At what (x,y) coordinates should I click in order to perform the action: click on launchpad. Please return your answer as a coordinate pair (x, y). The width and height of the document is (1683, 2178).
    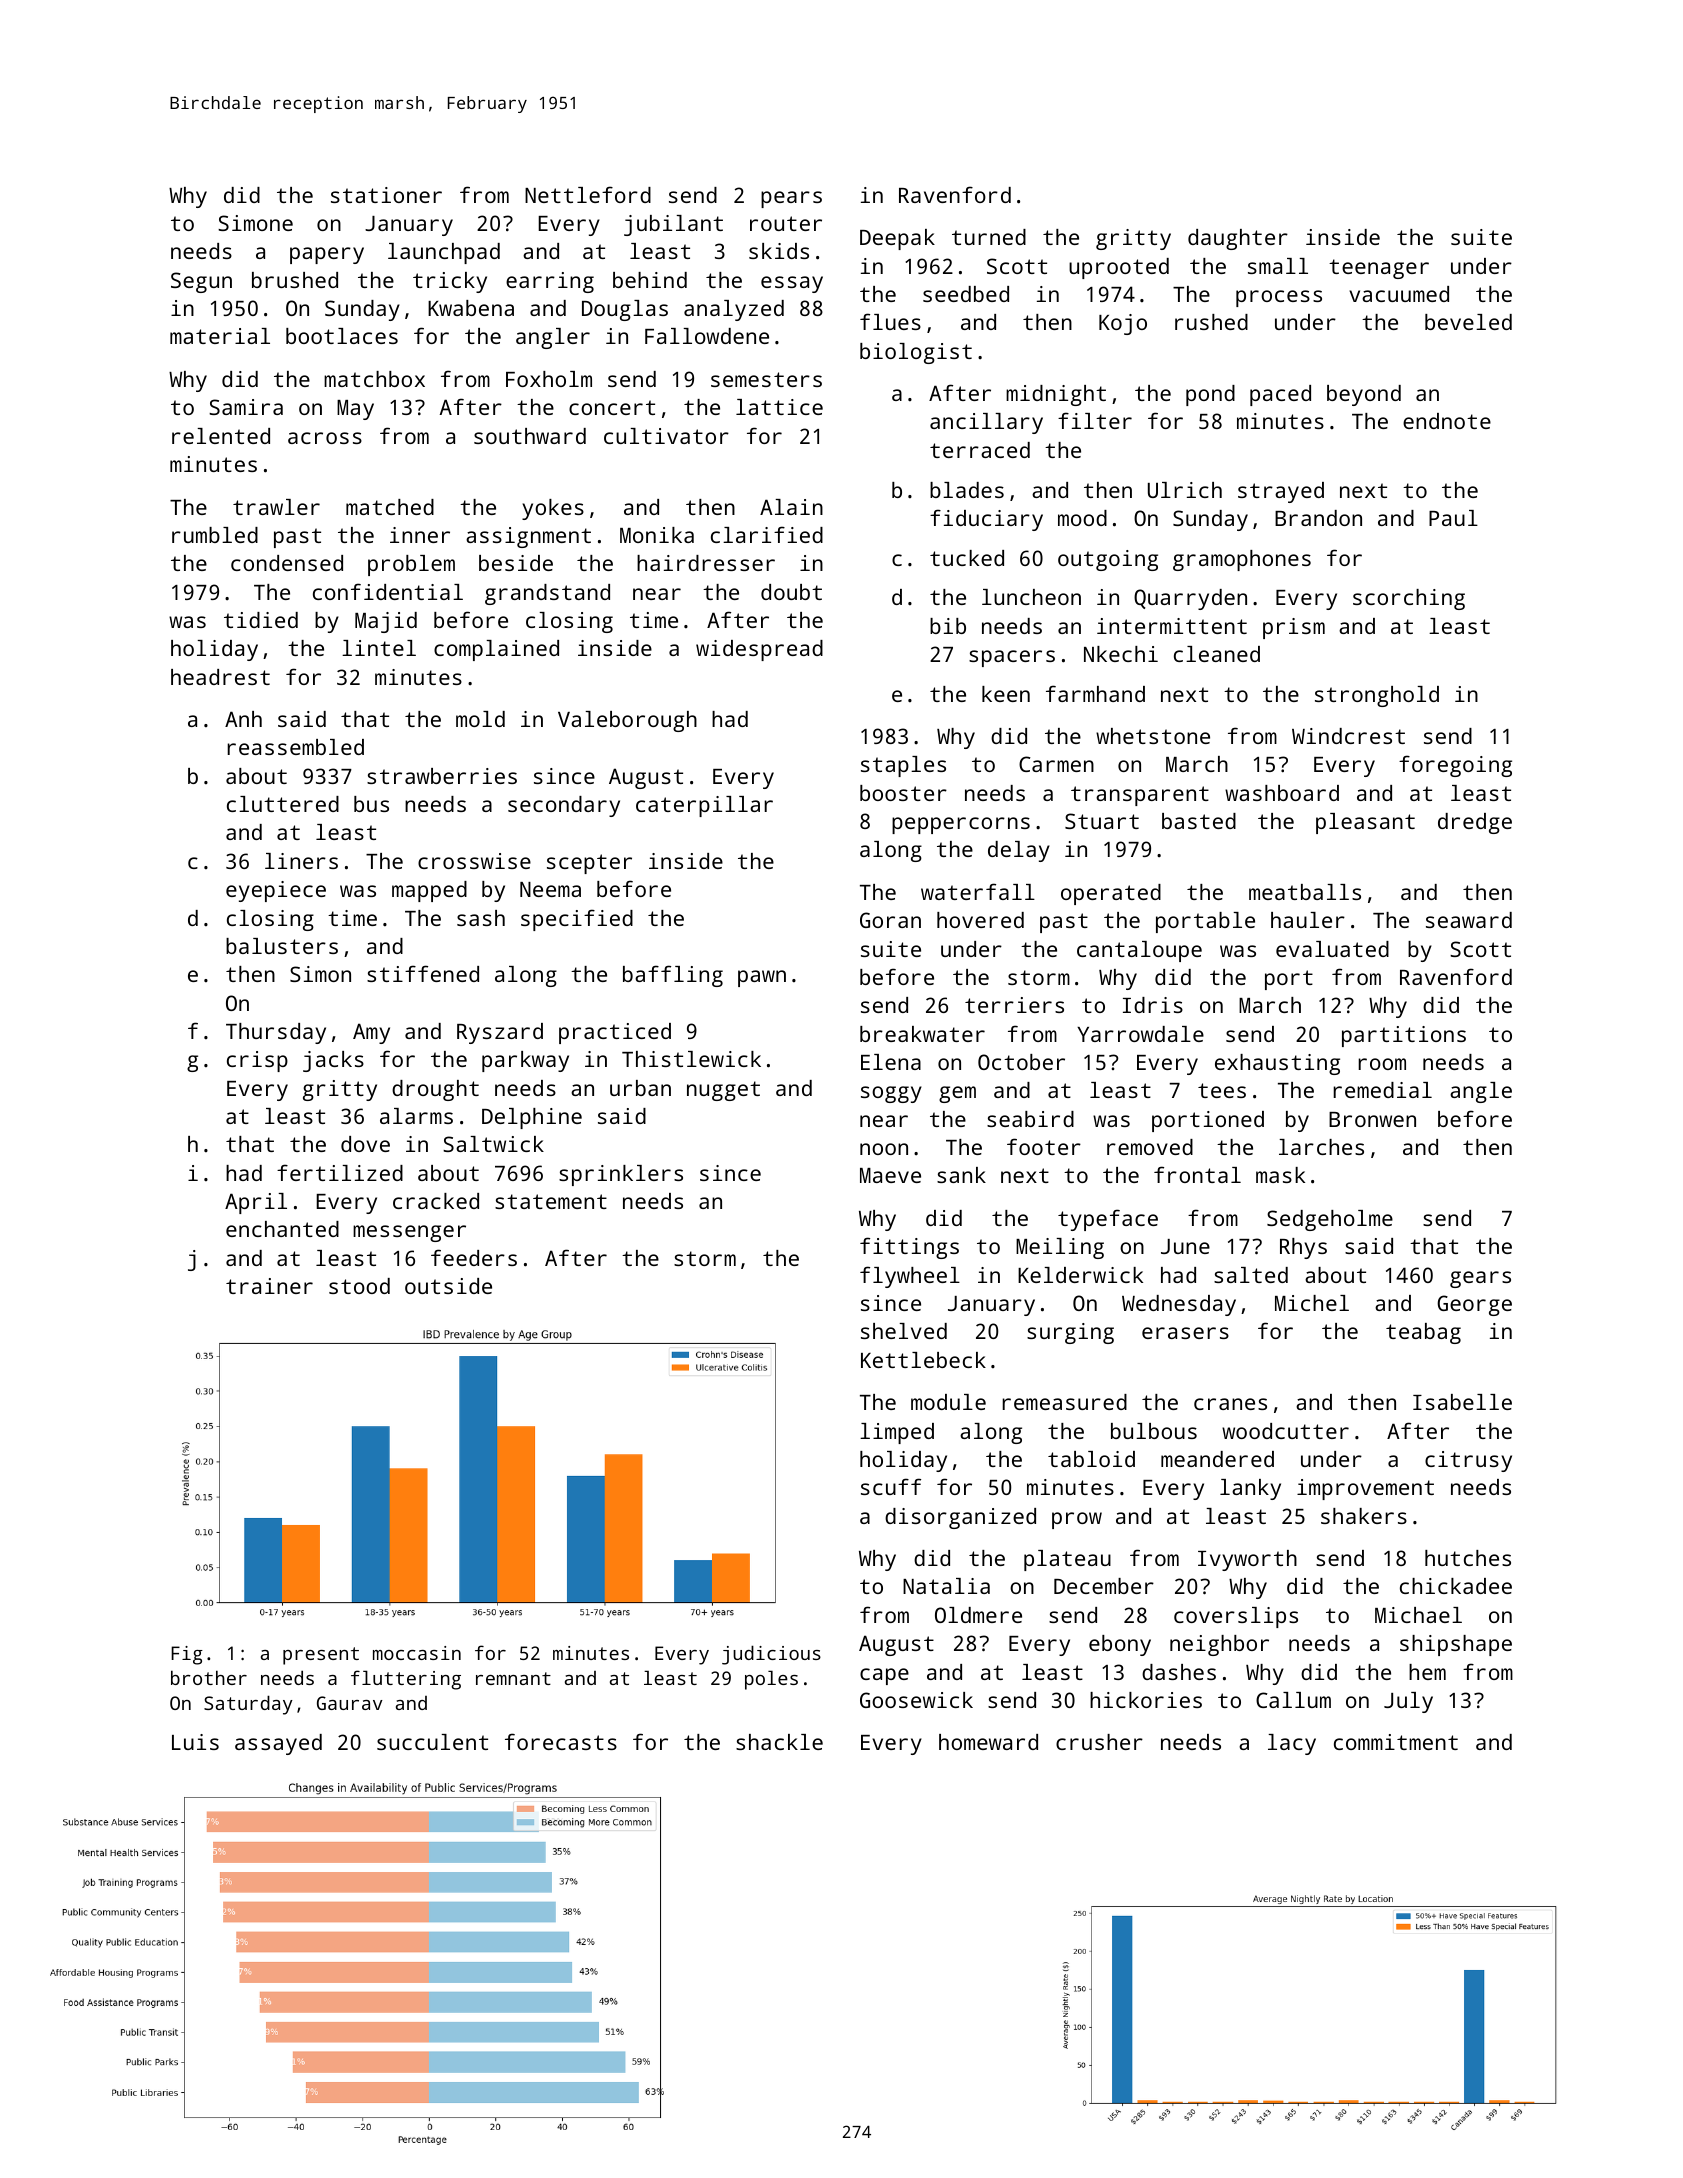
    Looking at the image, I should click on (444, 253).
